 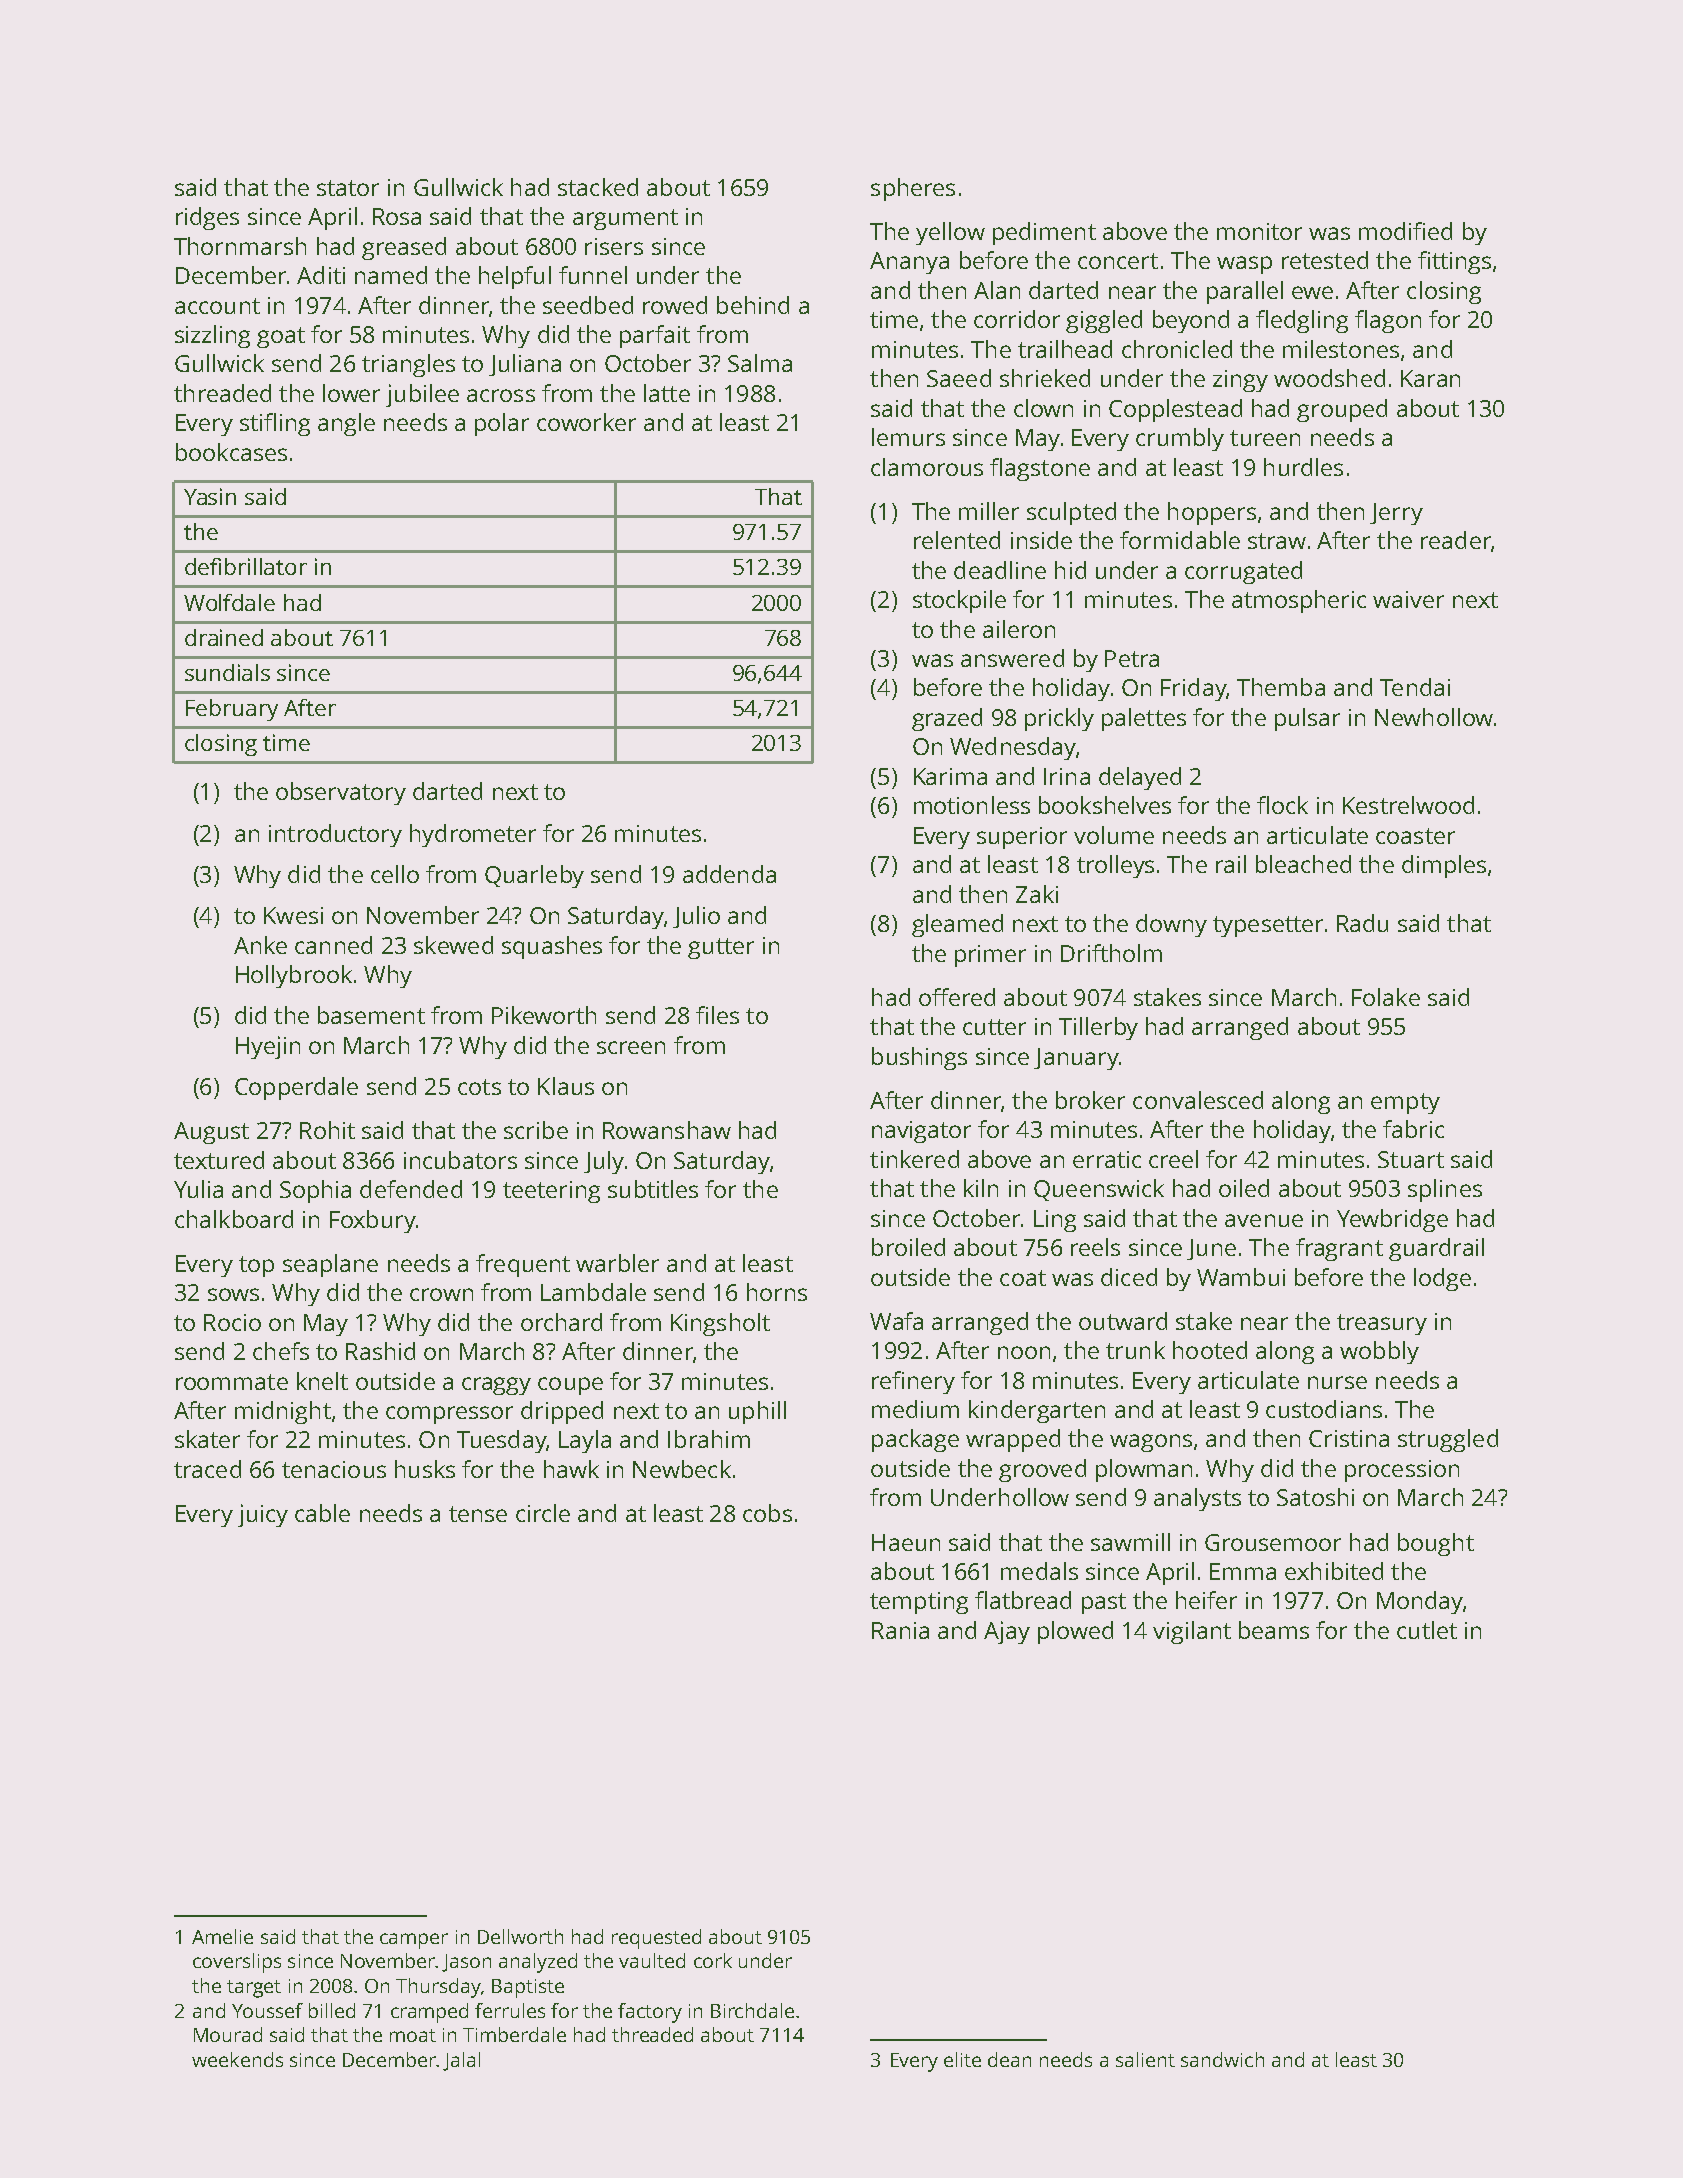 What do you see at coordinates (919, 1058) in the screenshot?
I see `bushings` at bounding box center [919, 1058].
